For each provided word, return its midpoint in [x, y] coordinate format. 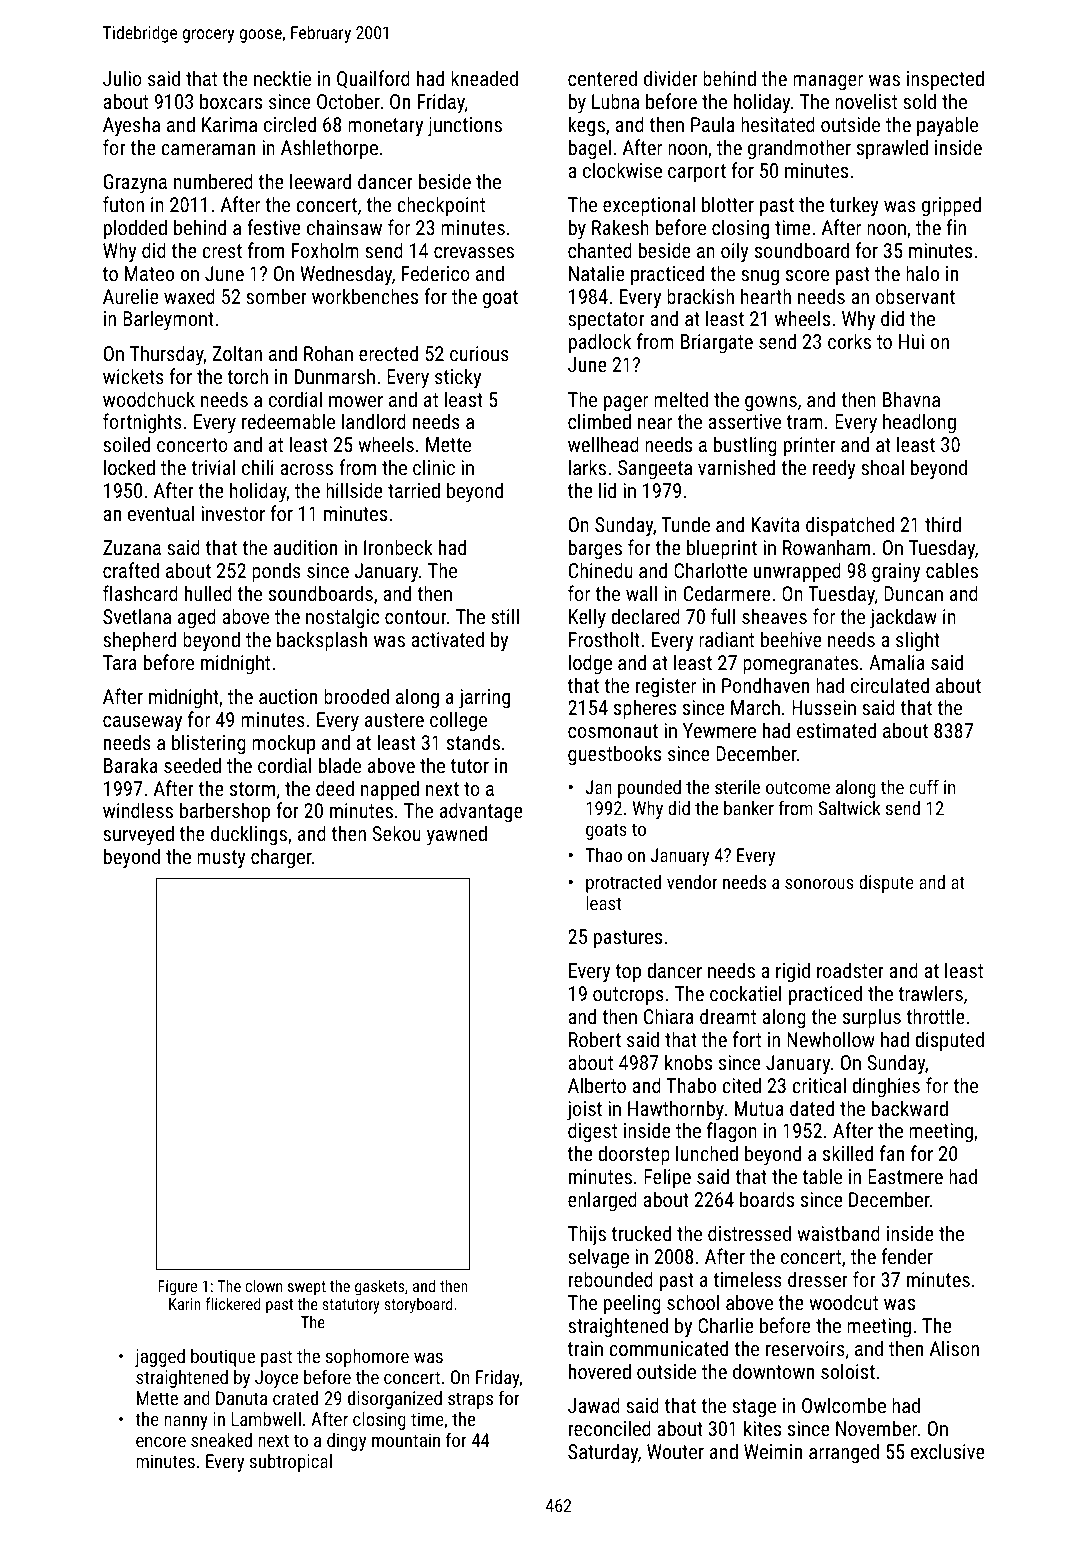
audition [305, 547]
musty [221, 859]
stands [473, 742]
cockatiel [746, 993]
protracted [623, 884]
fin [956, 227]
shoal [882, 467]
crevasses [474, 252]
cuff [924, 786]
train [585, 1348]
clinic [434, 467]
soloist [848, 1371]
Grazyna [135, 184]
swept [307, 1288]
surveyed [138, 835]
